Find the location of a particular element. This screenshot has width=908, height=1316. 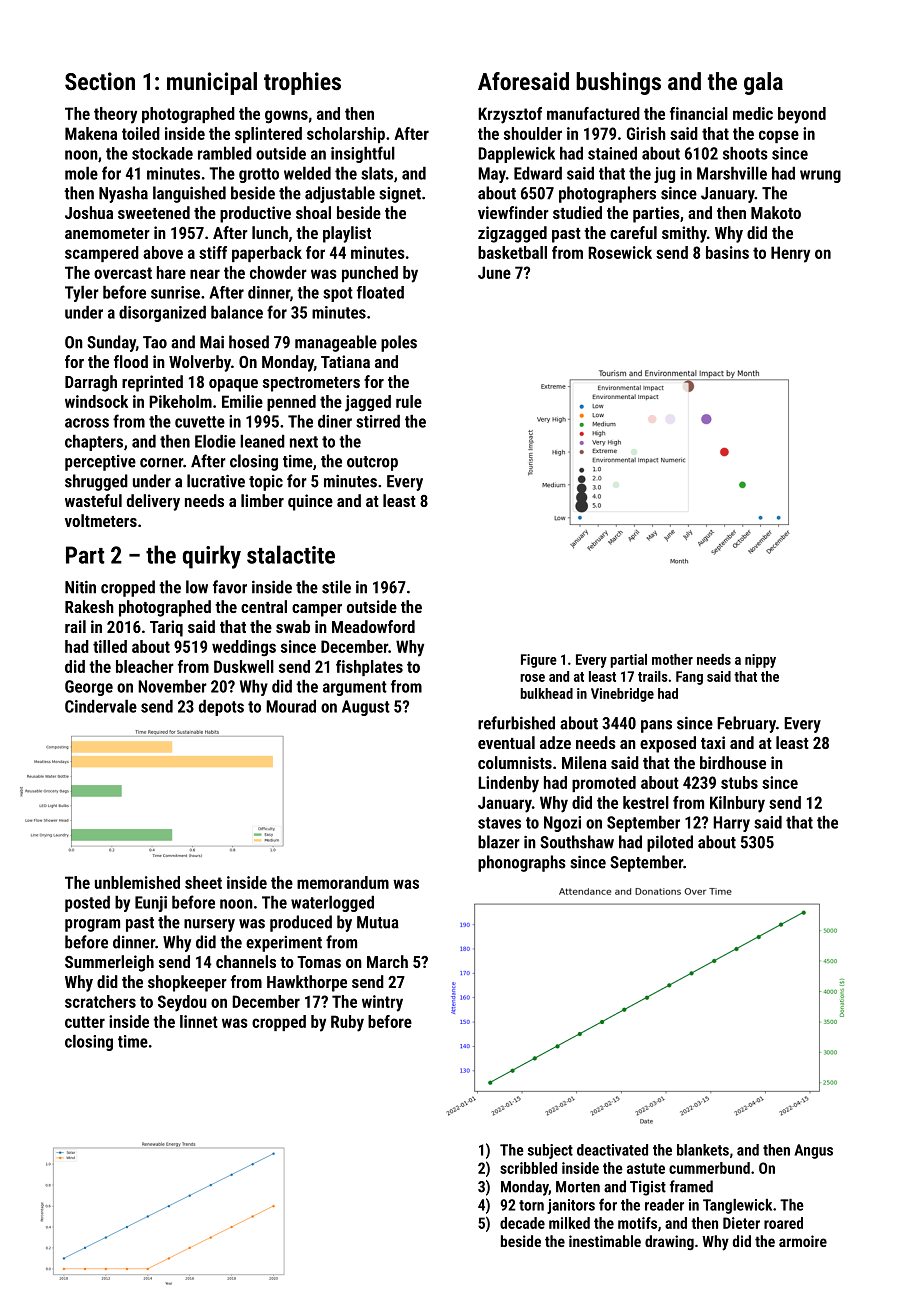

basins is located at coordinates (727, 252).
